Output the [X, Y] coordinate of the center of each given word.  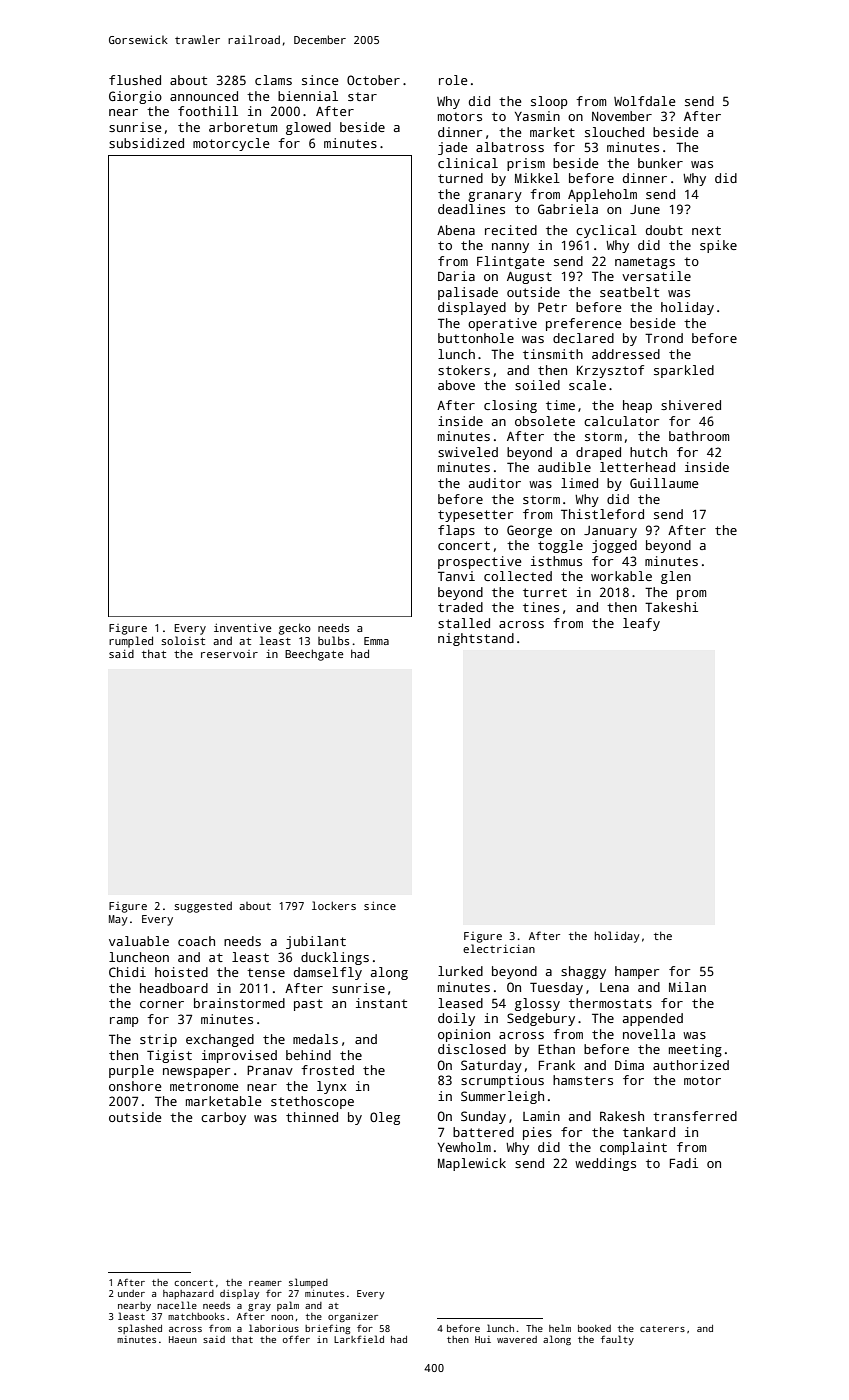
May [118, 920]
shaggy [583, 972]
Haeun [183, 1339]
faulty [617, 1340]
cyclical [606, 231]
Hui [483, 1339]
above [456, 385]
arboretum [243, 127]
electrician [499, 948]
